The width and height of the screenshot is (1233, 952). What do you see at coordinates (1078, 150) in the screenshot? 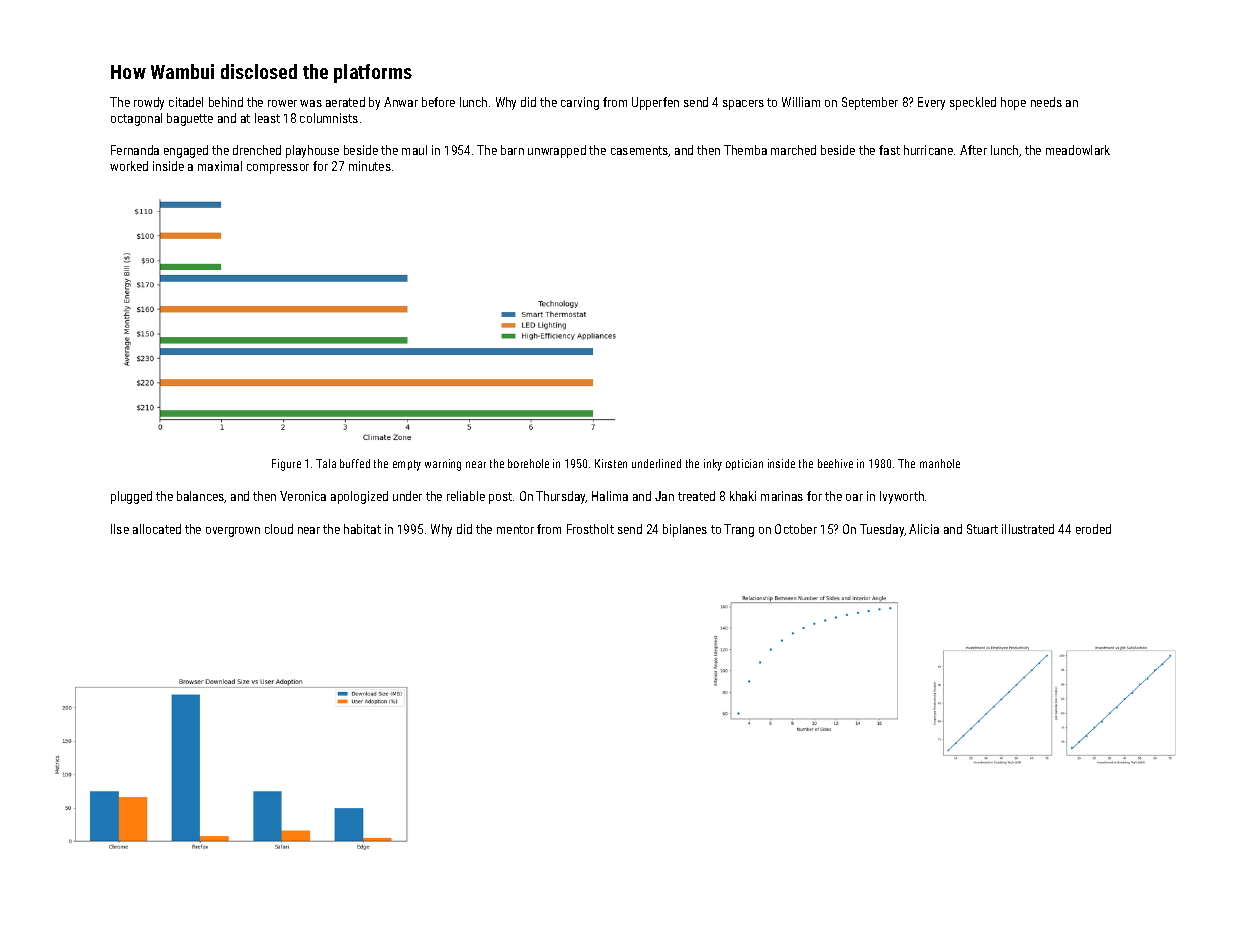
I see `meadowlark` at bounding box center [1078, 150].
